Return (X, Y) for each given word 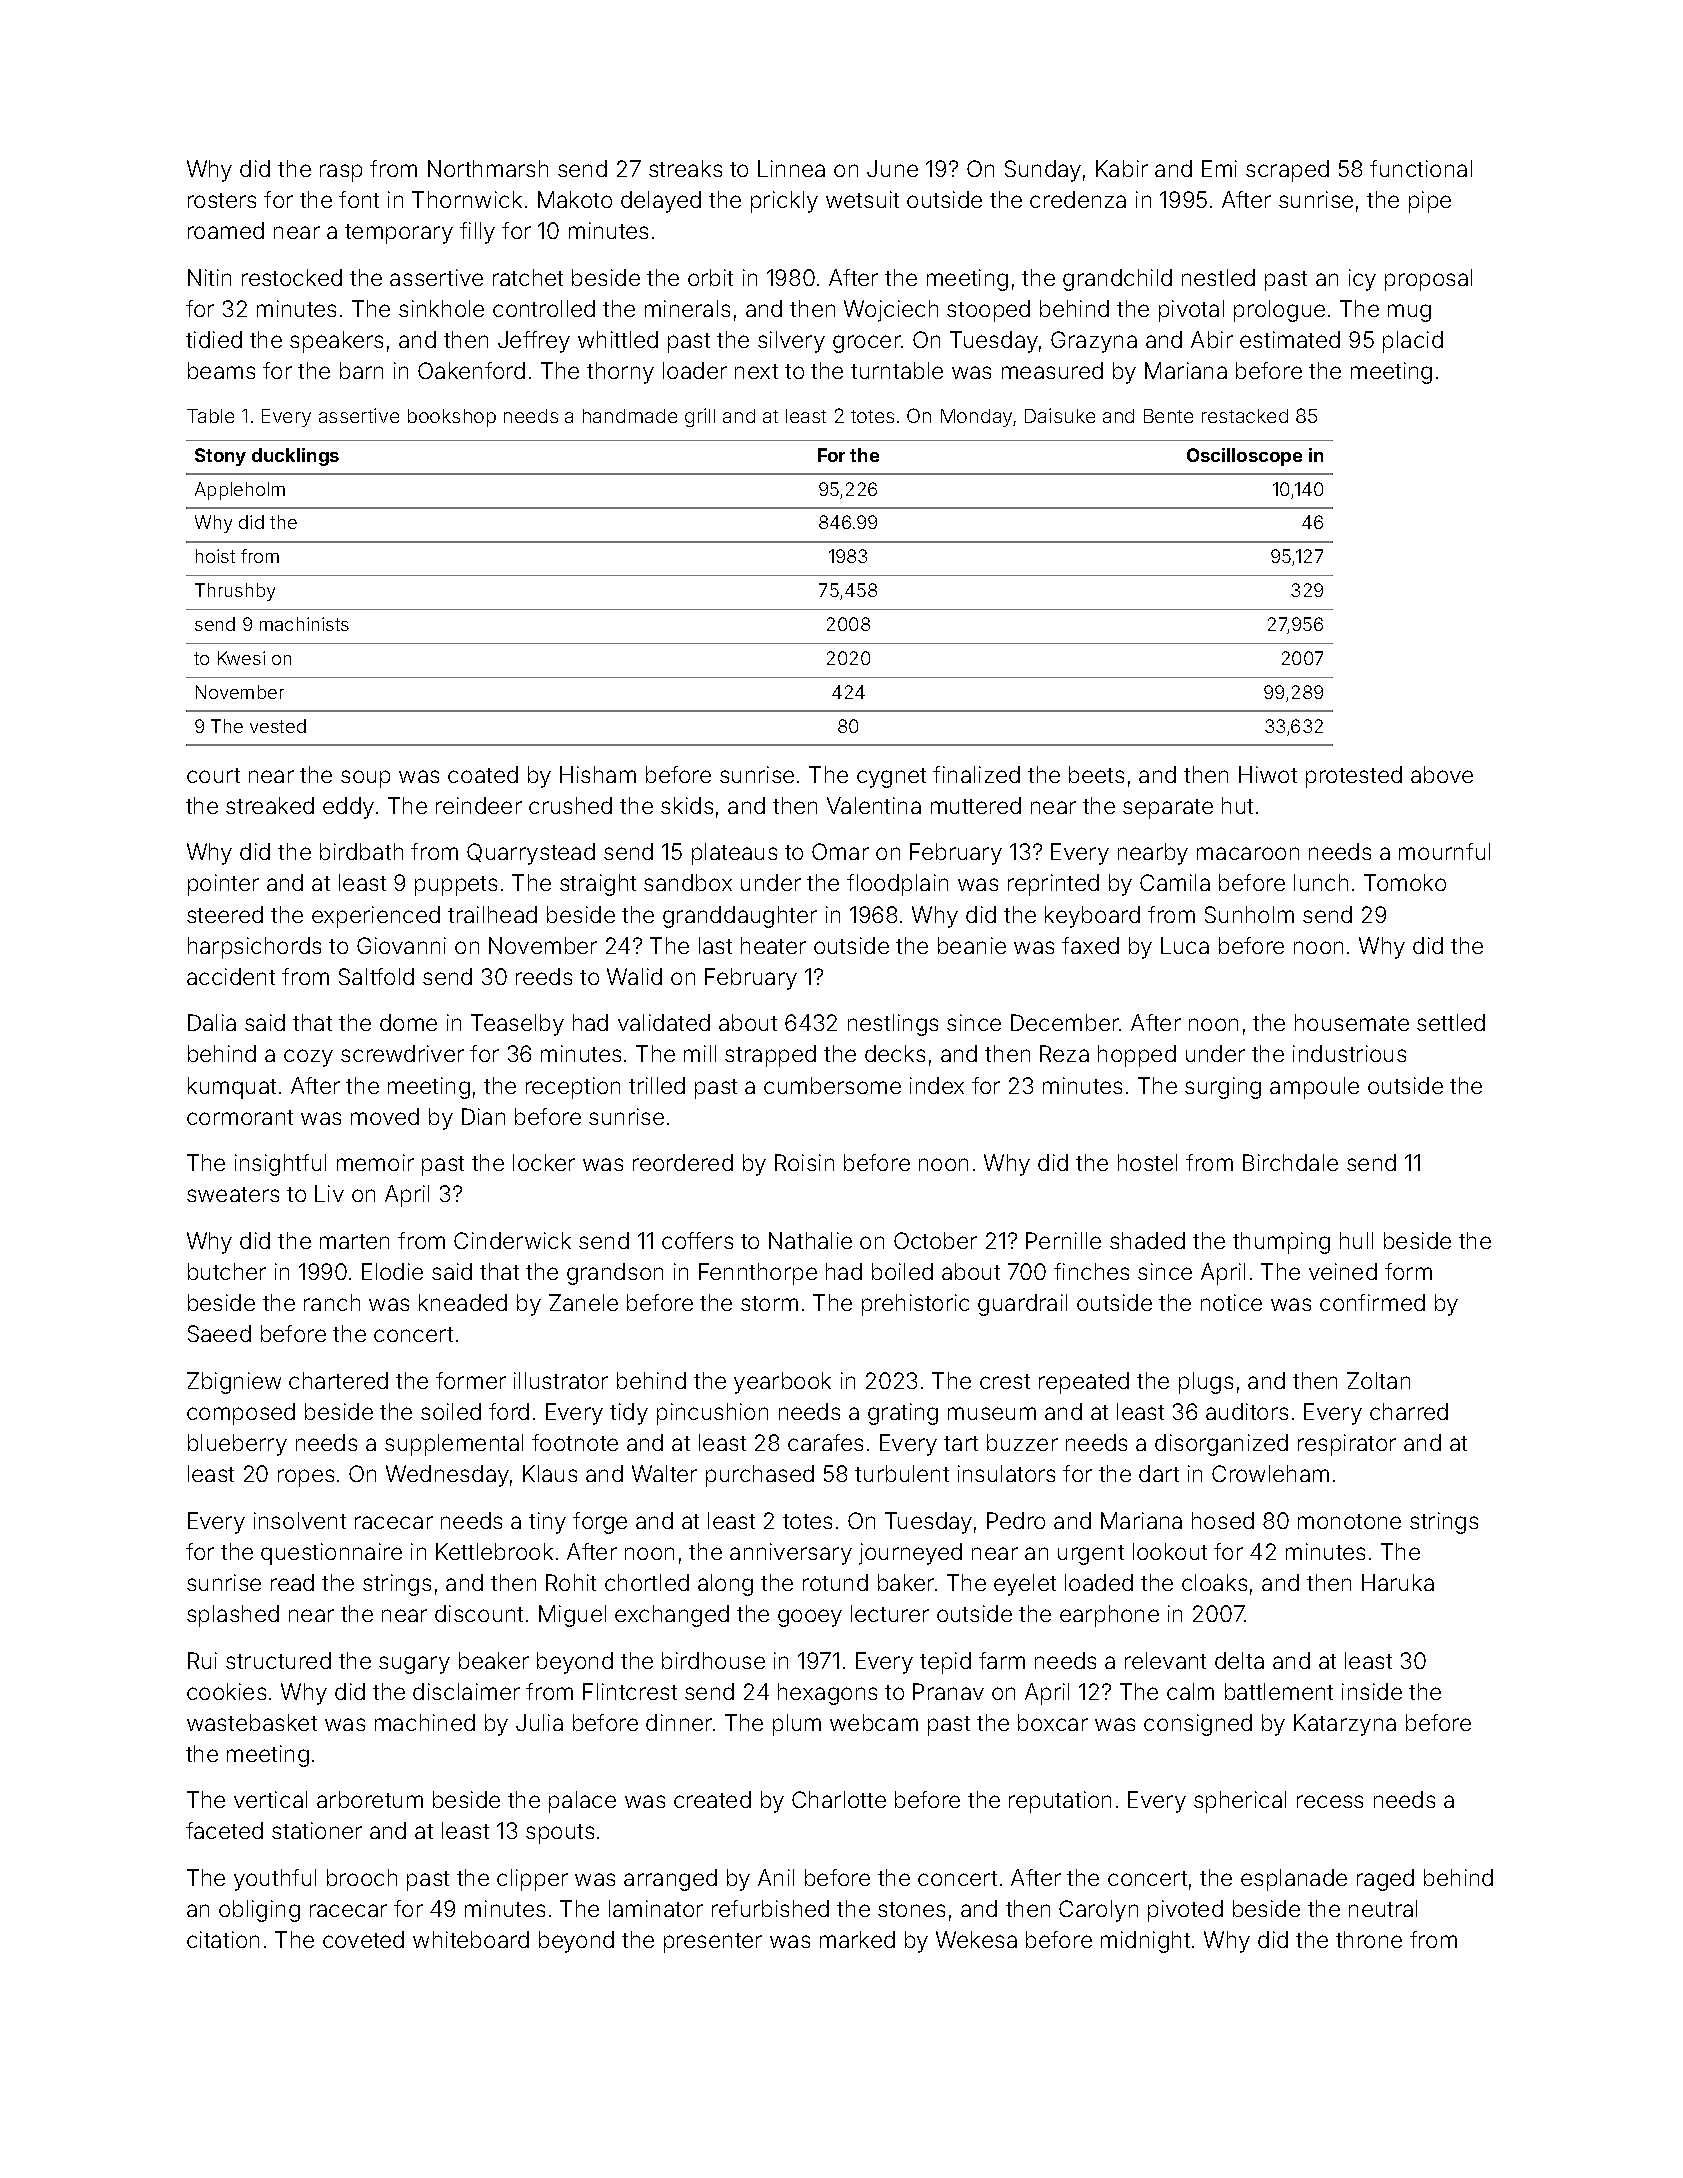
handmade (630, 416)
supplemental (454, 1445)
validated (664, 1022)
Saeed (219, 1333)
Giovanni (401, 945)
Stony (220, 457)
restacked (1245, 416)
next (756, 371)
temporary (399, 234)
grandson (615, 1274)
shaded (1147, 1240)
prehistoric (915, 1305)
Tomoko (1405, 882)
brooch (362, 1877)
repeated (1084, 1383)
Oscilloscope (1244, 457)
